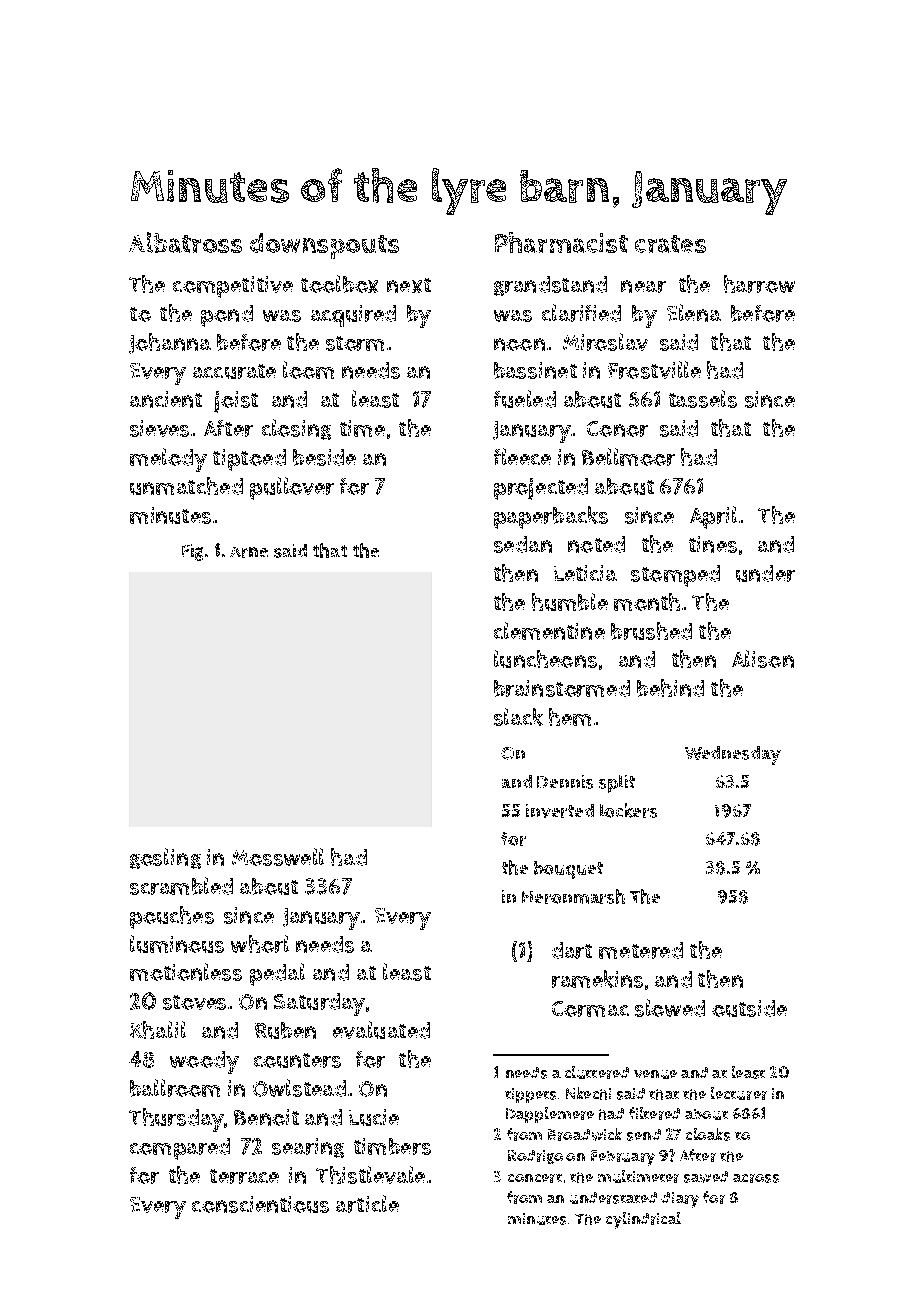  I want to click on compared, so click(180, 1149).
